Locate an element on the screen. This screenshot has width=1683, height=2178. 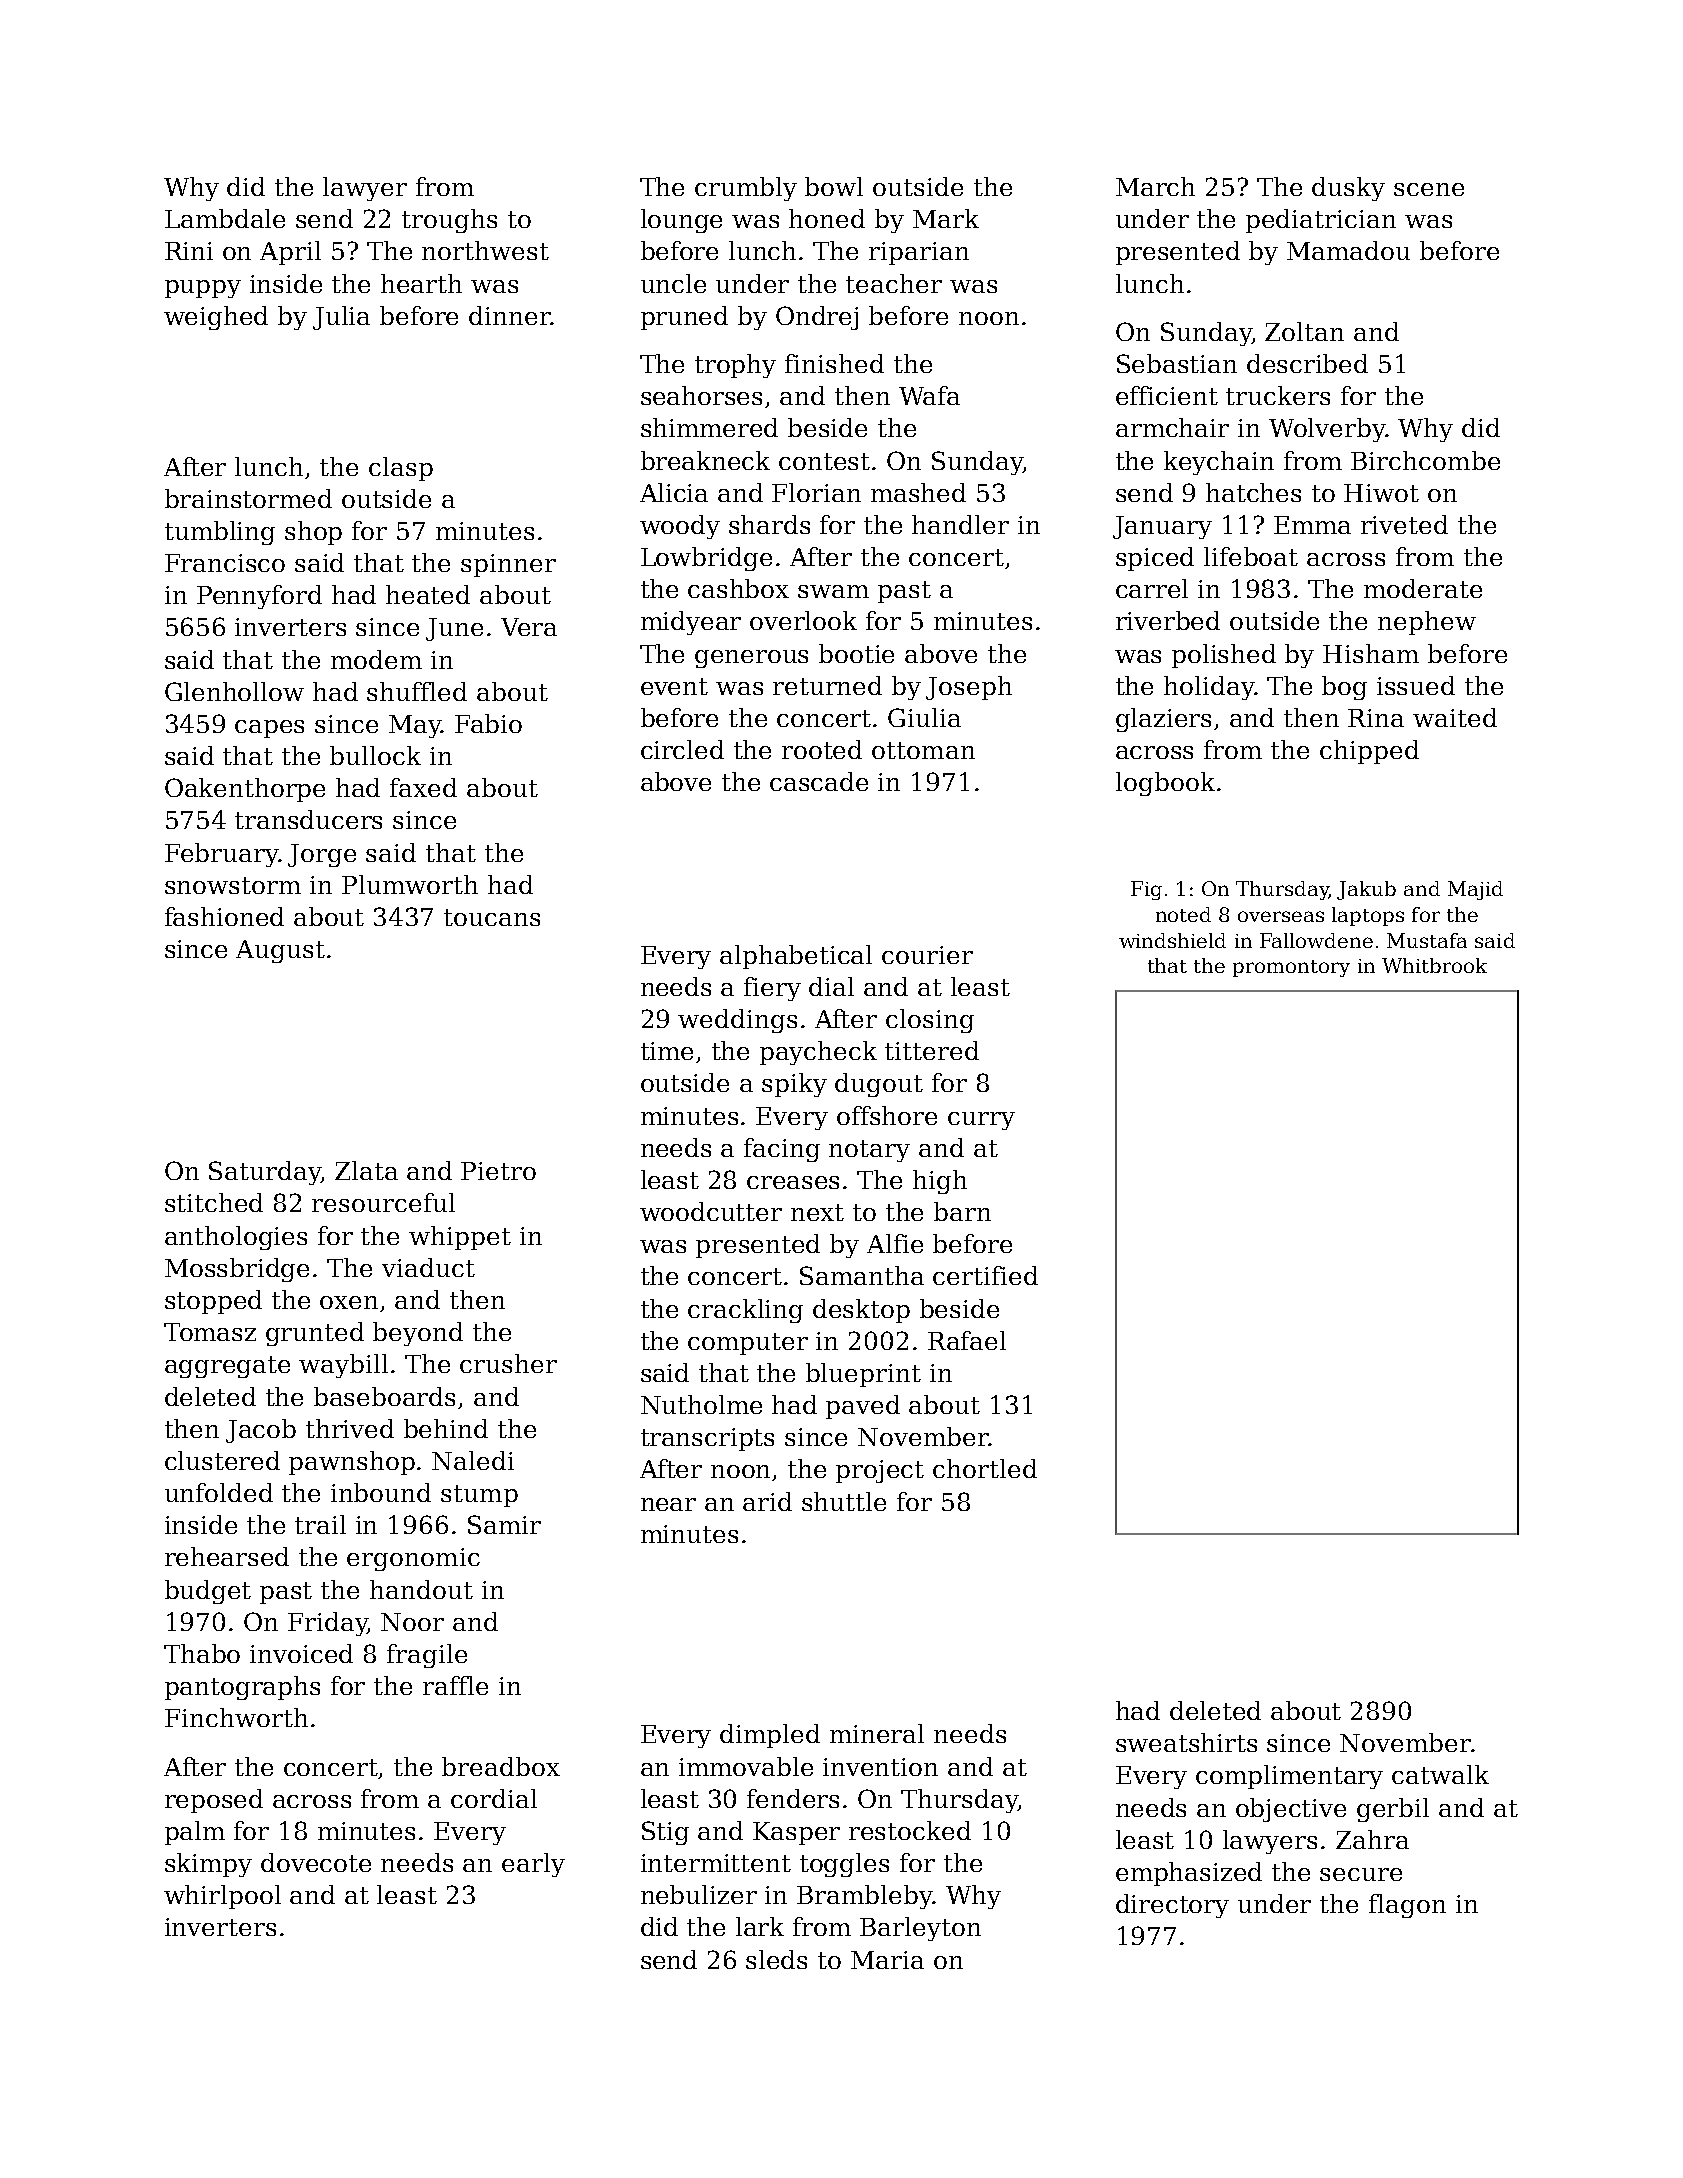
alphabetical is located at coordinates (796, 957).
